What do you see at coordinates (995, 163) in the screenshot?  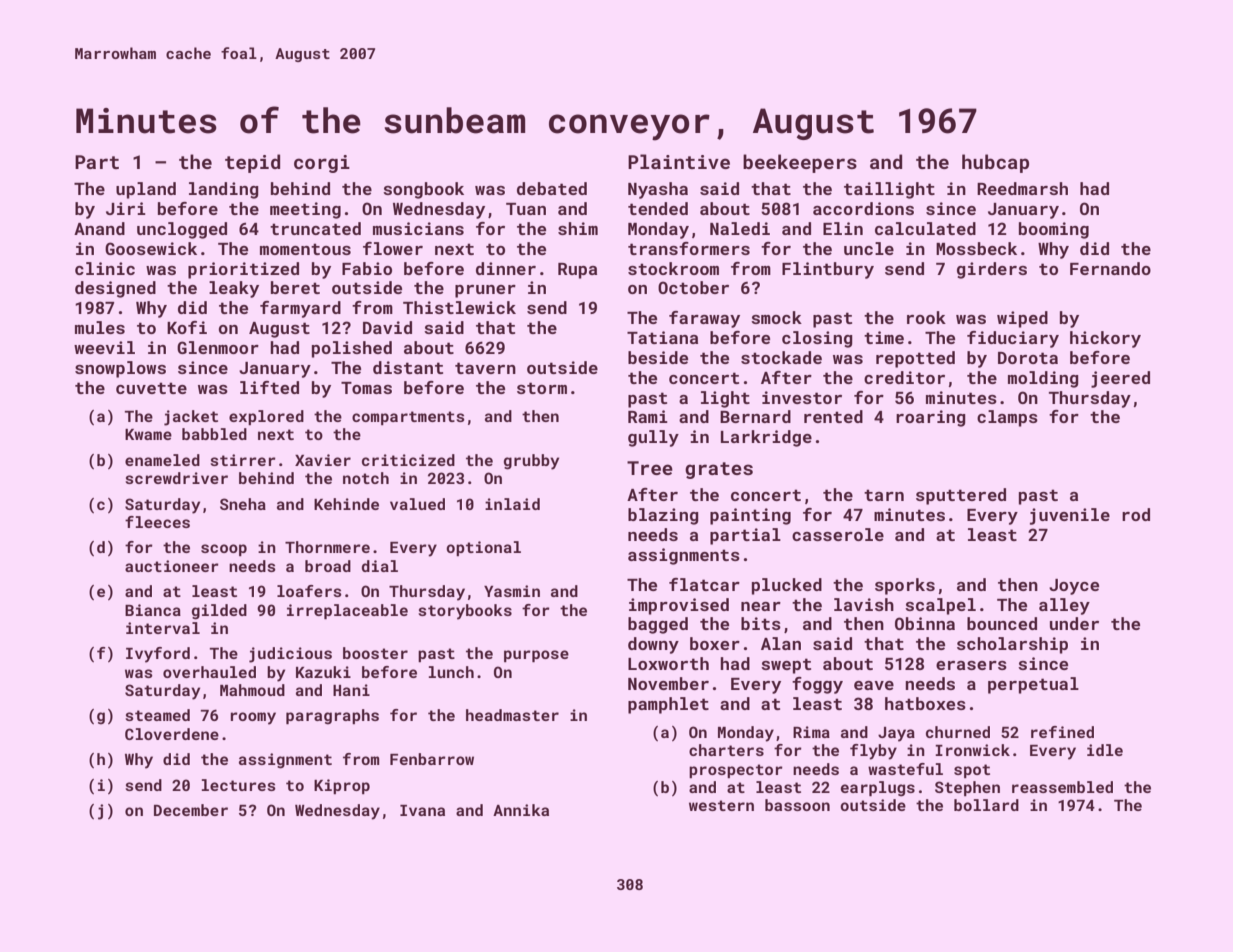 I see `hubcap` at bounding box center [995, 163].
